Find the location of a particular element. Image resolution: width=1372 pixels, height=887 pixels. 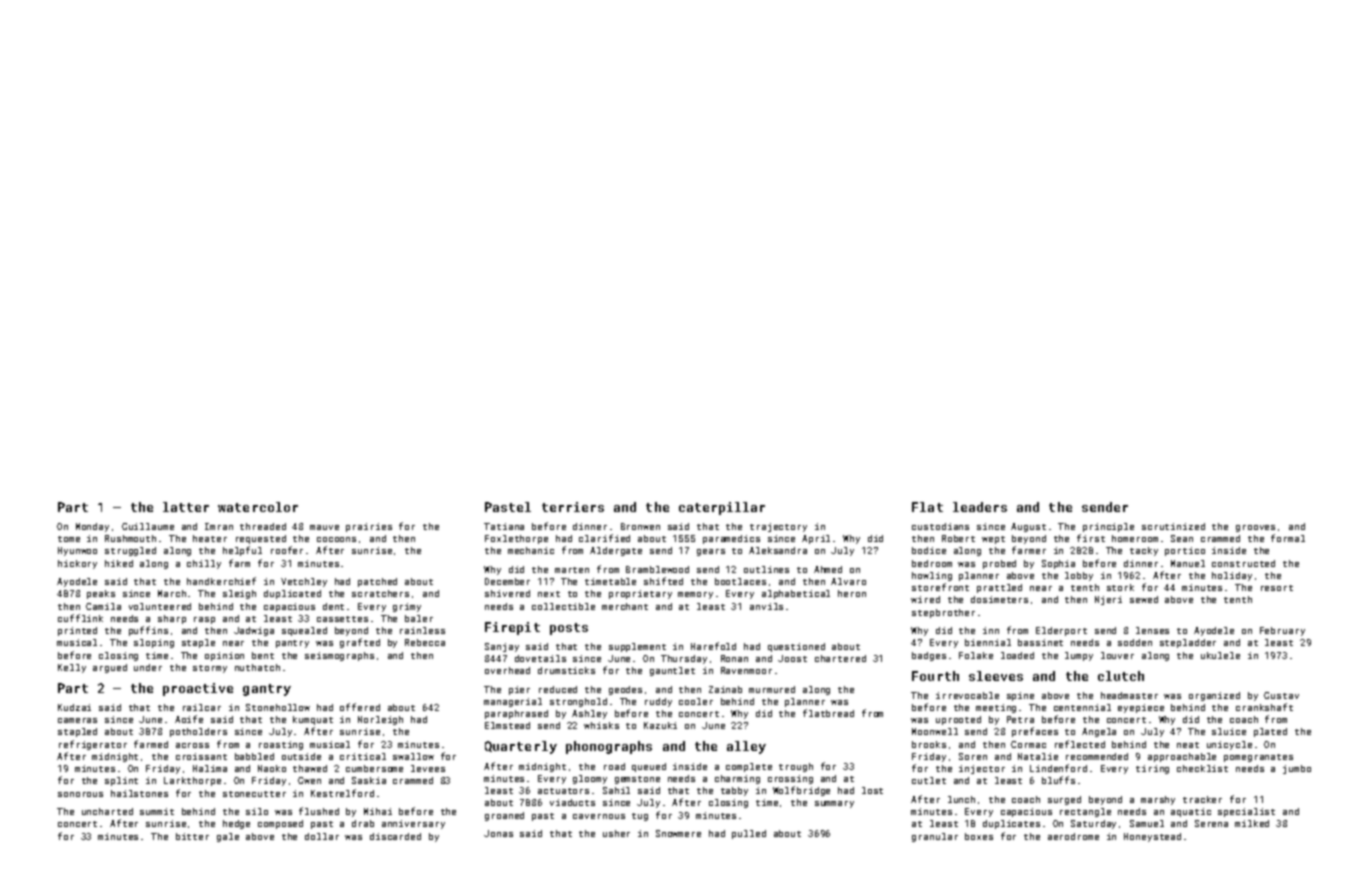

grooves is located at coordinates (1255, 528).
